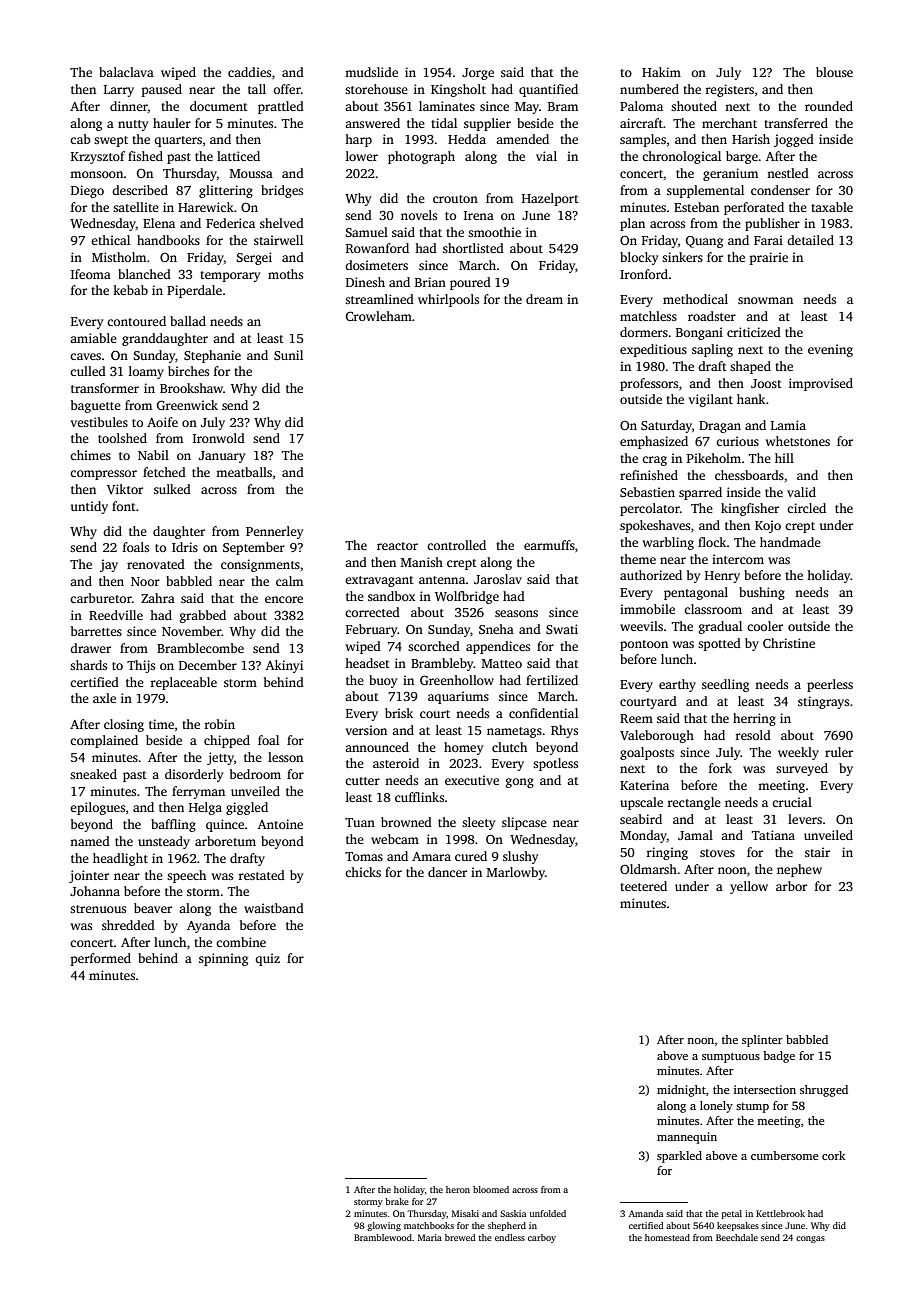 The image size is (924, 1308). I want to click on registers, so click(729, 90).
